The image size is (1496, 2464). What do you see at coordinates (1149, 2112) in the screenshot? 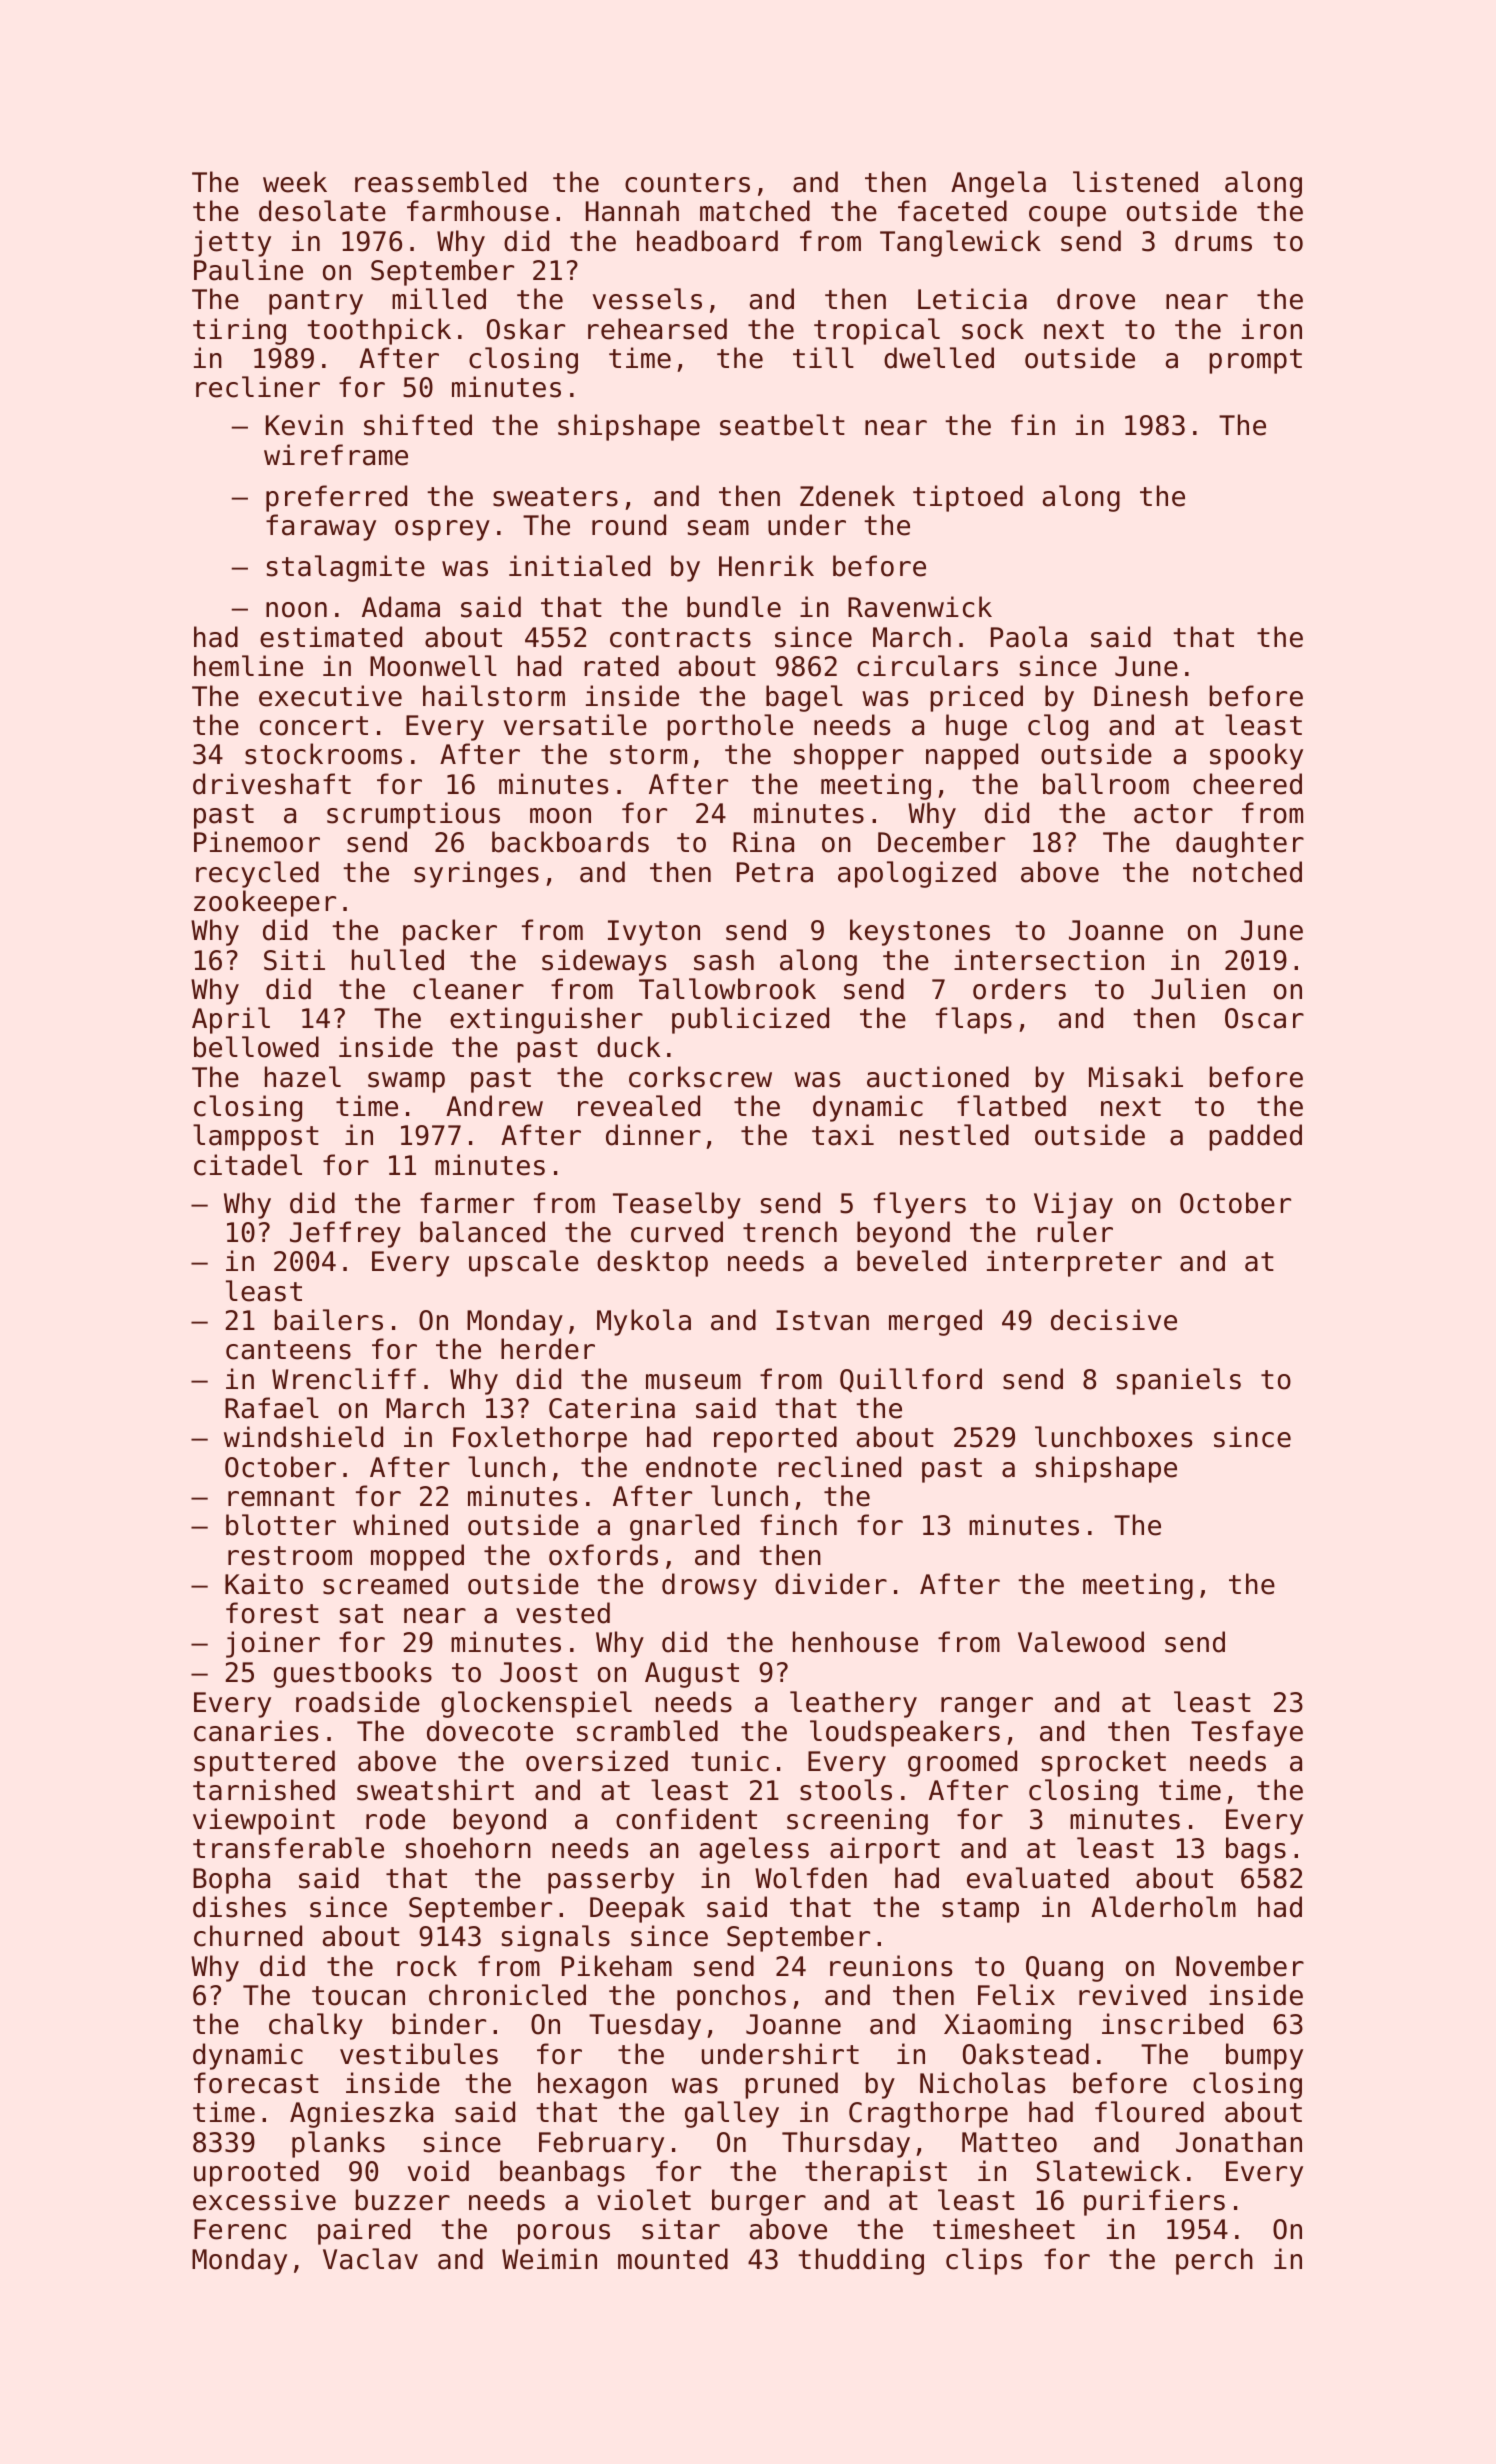
I see `floured` at bounding box center [1149, 2112].
